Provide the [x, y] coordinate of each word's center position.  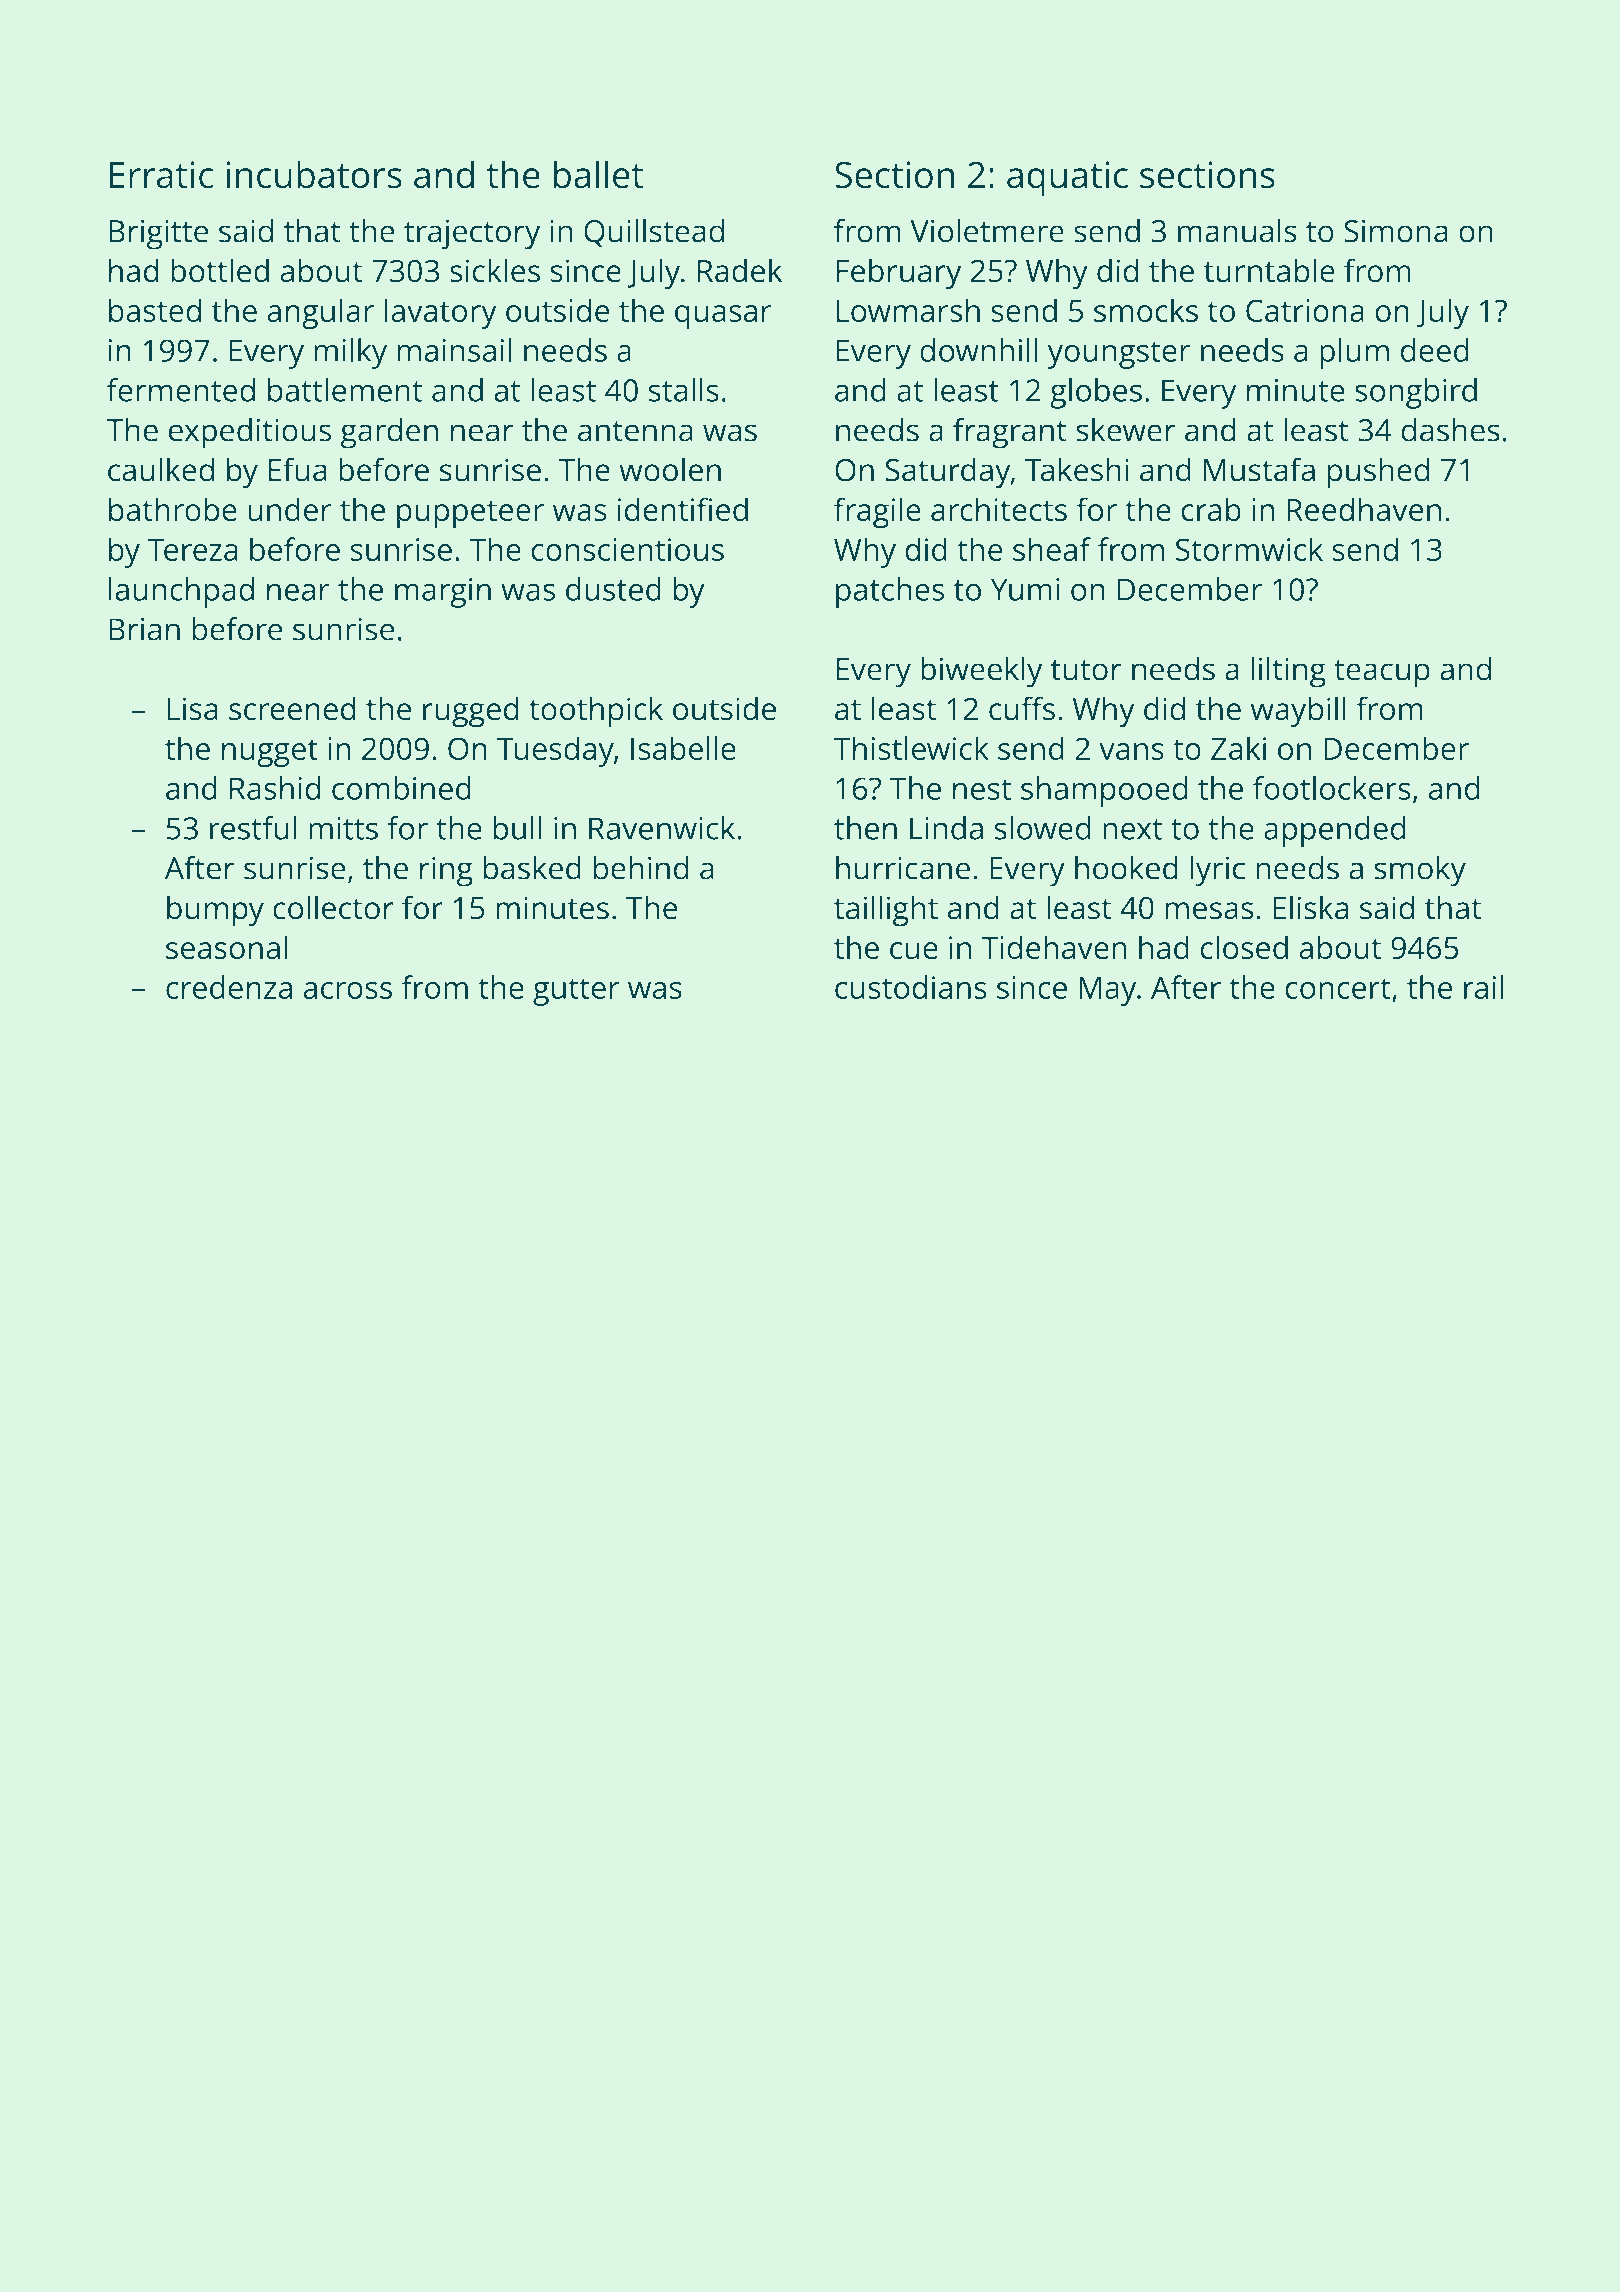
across [347, 990]
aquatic [1067, 179]
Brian [144, 629]
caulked [161, 469]
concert [1338, 988]
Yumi [1025, 589]
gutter [576, 992]
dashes [1450, 430]
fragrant [1010, 433]
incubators [314, 174]
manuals [1237, 230]
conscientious [627, 549]
